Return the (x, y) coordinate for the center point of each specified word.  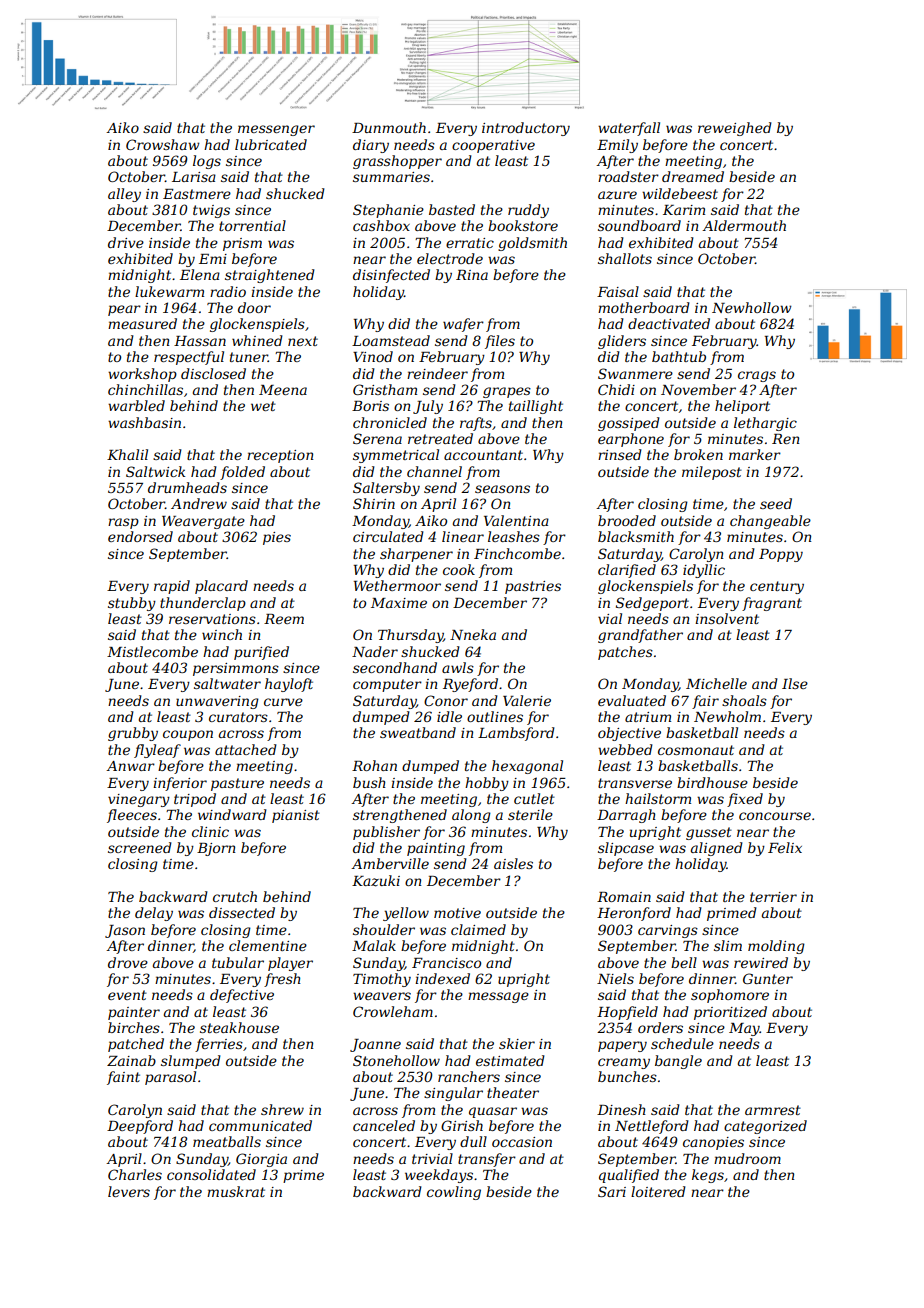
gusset (709, 833)
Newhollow (752, 307)
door (254, 307)
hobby (487, 784)
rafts (476, 424)
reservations (212, 619)
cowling (454, 1193)
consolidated (211, 1174)
